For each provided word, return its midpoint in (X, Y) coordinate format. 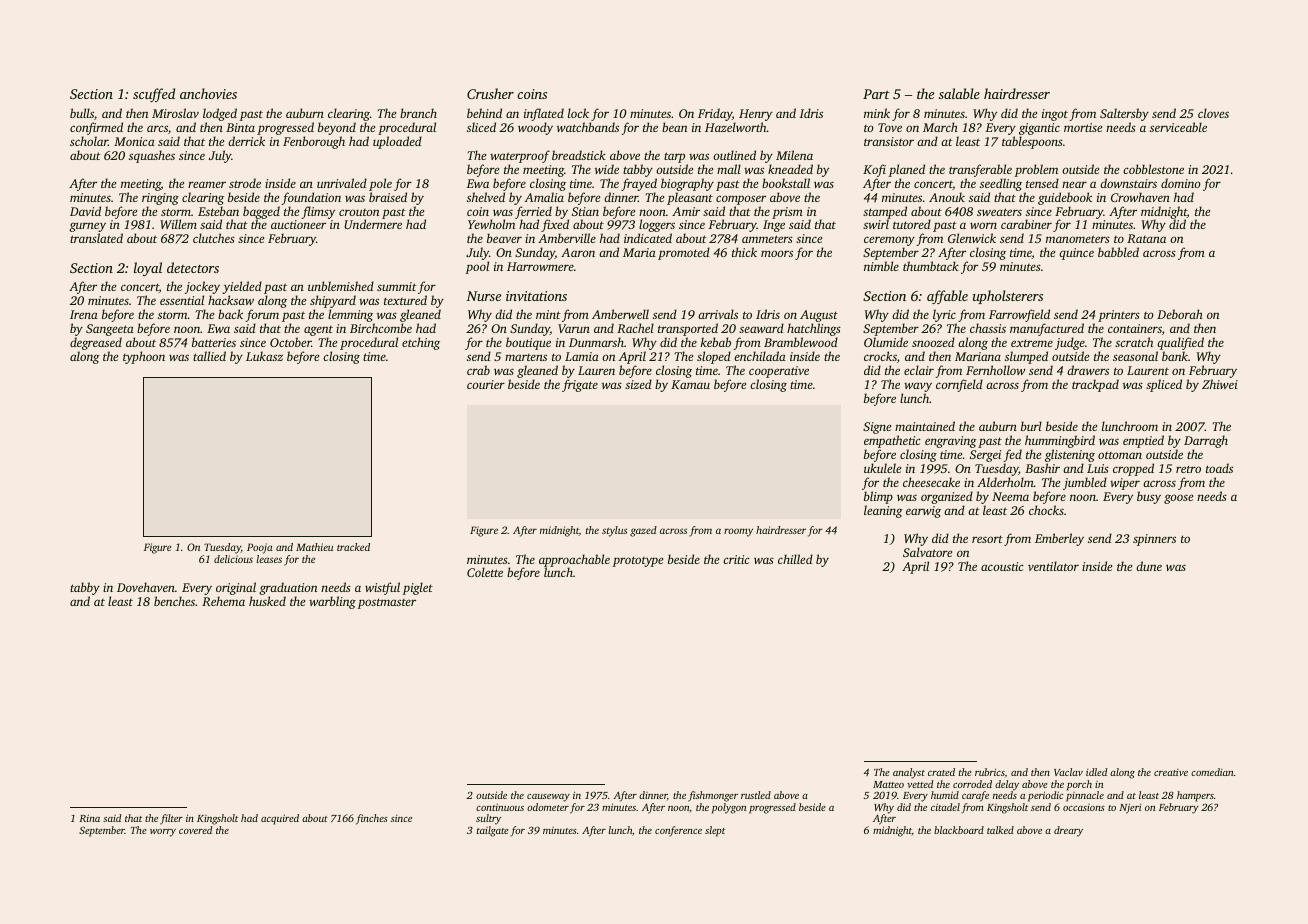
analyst (909, 773)
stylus (614, 531)
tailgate (493, 831)
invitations (536, 296)
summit (397, 286)
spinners (1154, 540)
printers (1119, 316)
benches (174, 601)
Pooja (260, 548)
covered (196, 830)
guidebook (1065, 198)
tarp (674, 157)
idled (1097, 772)
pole (380, 184)
